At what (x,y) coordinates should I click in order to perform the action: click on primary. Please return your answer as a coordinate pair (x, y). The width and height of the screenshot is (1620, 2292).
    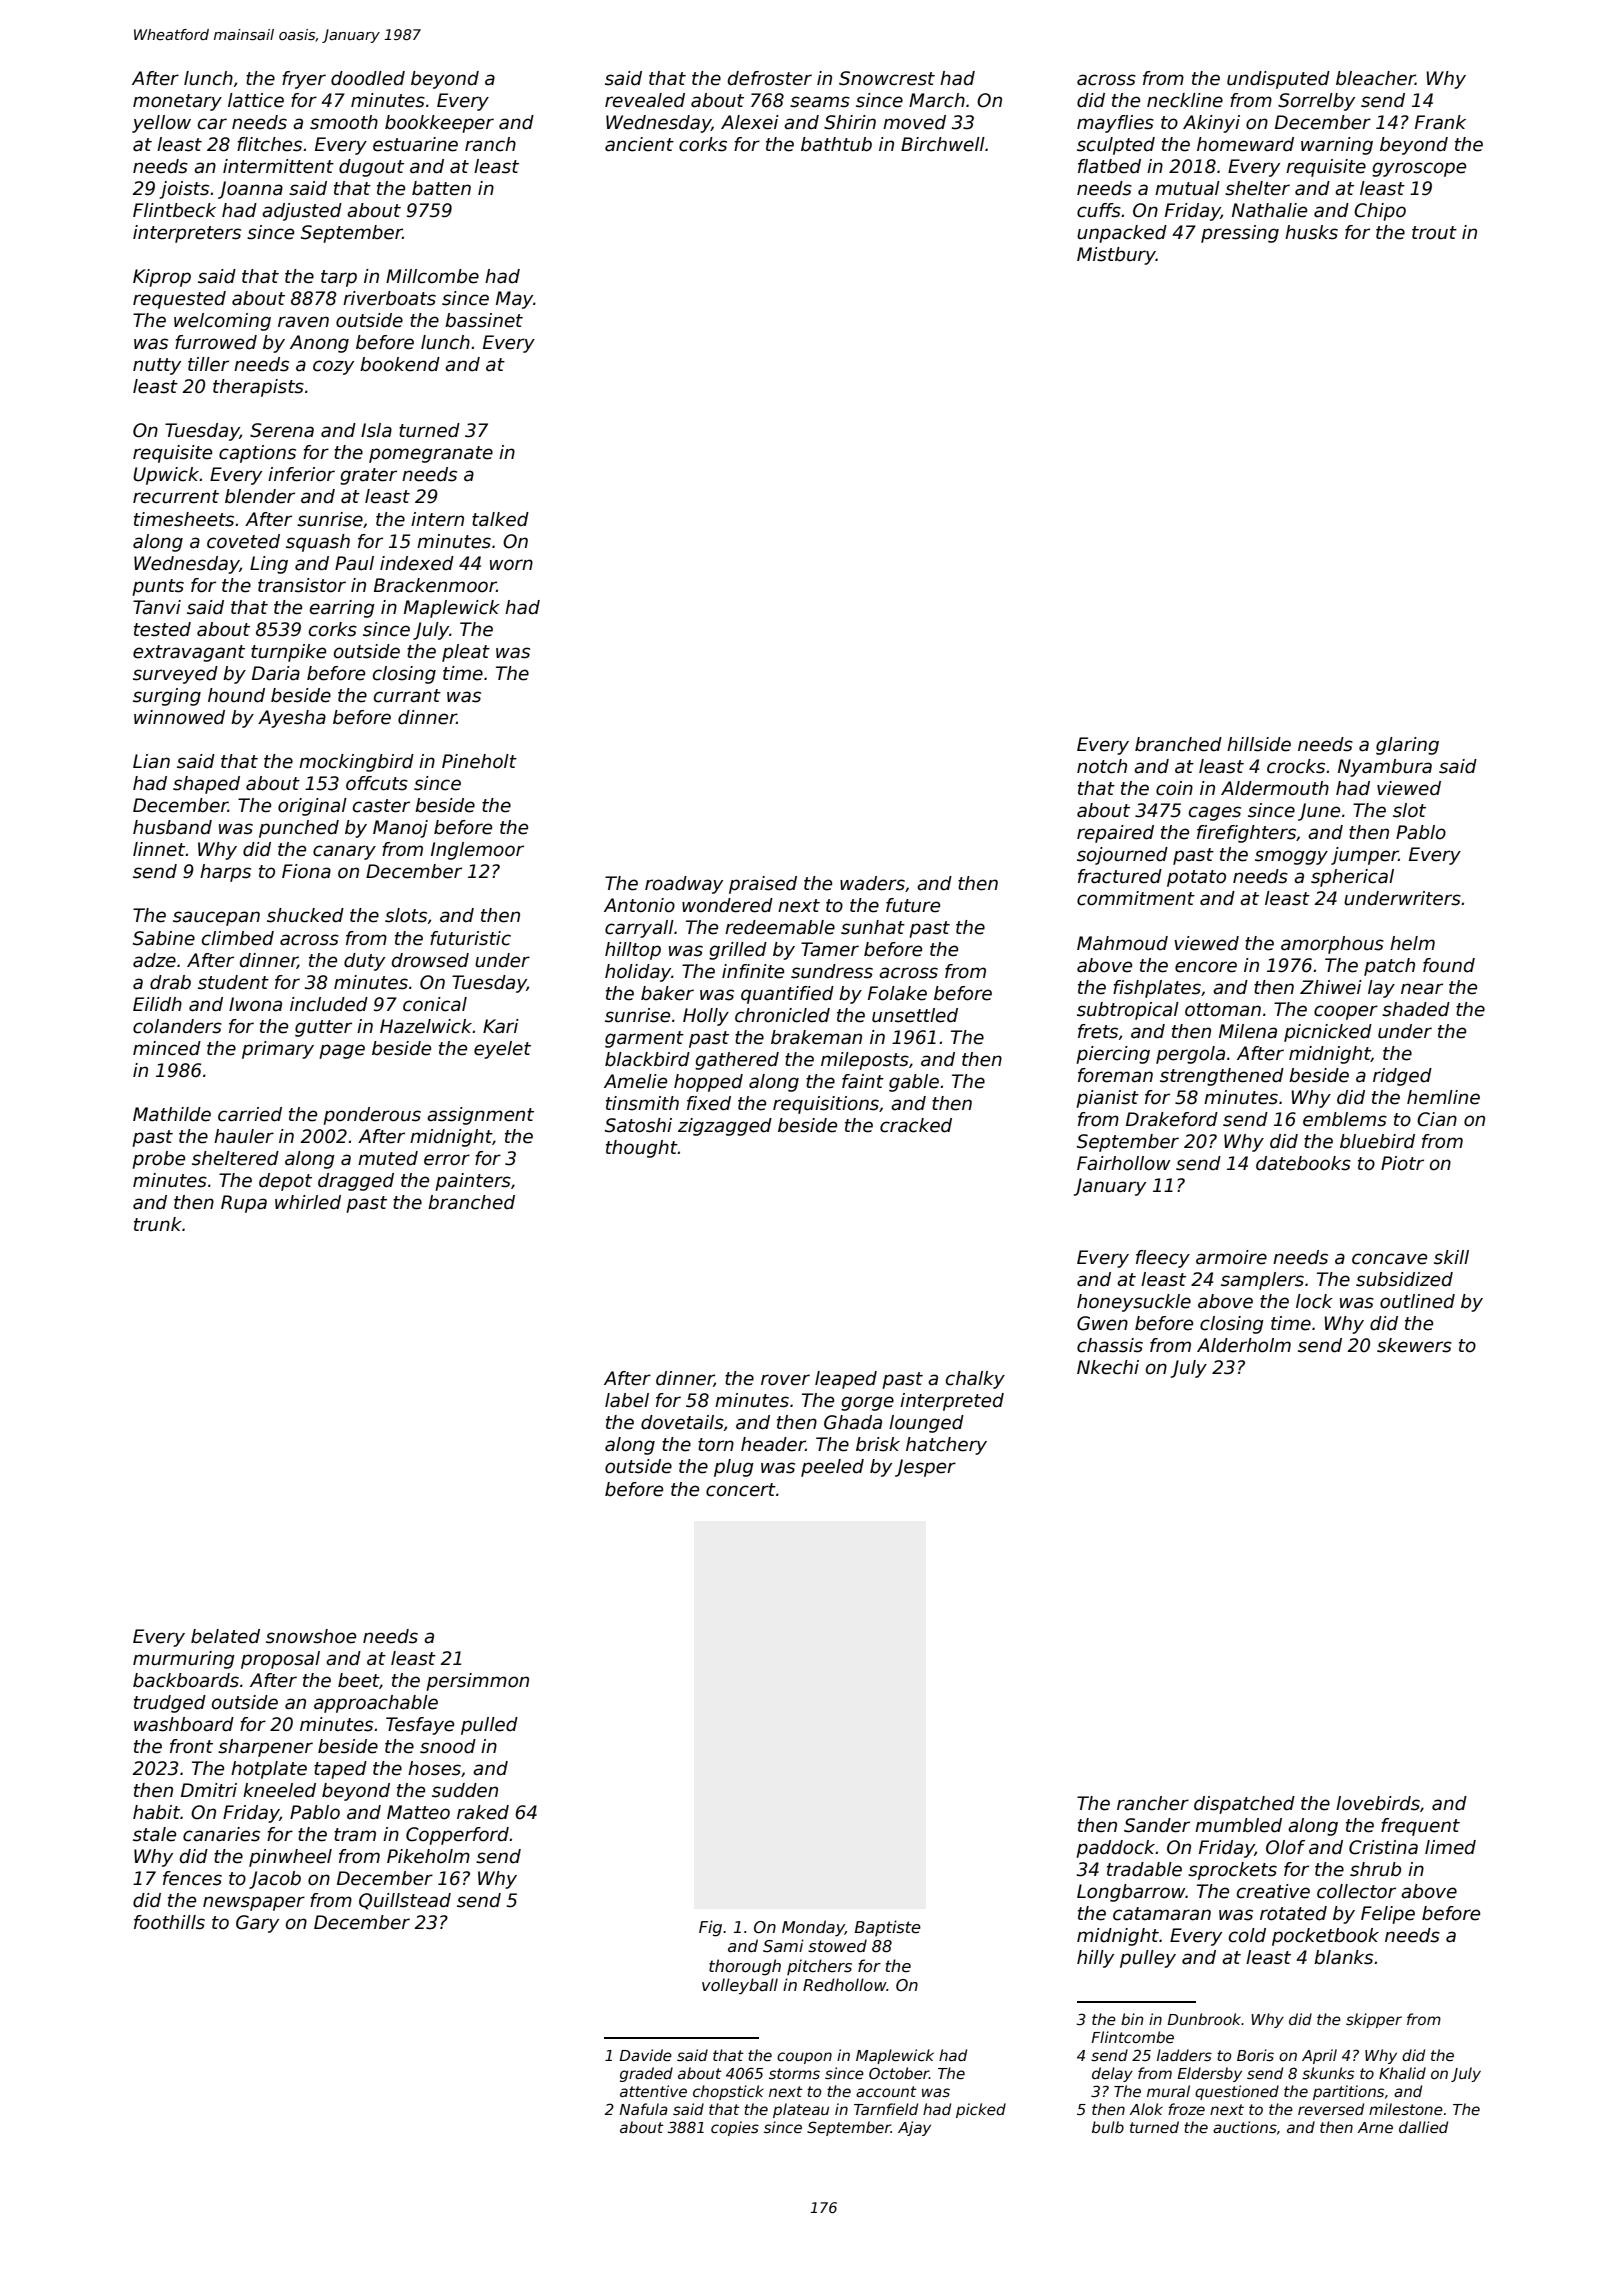
    Looking at the image, I should click on (278, 1050).
